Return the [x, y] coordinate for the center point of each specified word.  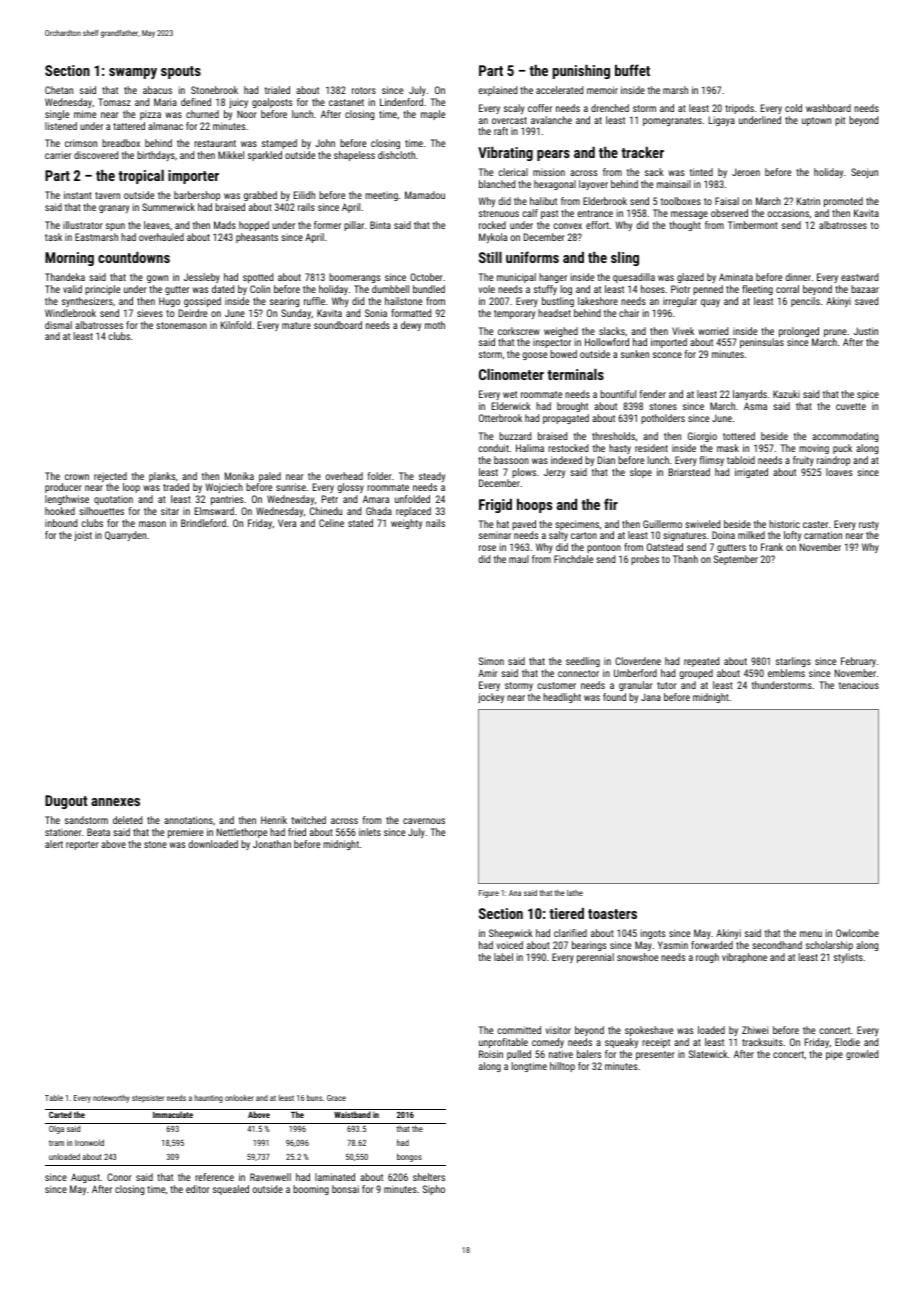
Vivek [683, 331]
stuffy [545, 290]
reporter [82, 845]
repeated [701, 662]
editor [198, 1189]
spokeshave [649, 1031]
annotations [188, 820]
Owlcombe [857, 933]
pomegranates [672, 121]
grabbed [260, 196]
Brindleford [203, 523]
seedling [583, 662]
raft [501, 131]
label [503, 957]
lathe [575, 893]
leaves [157, 225]
